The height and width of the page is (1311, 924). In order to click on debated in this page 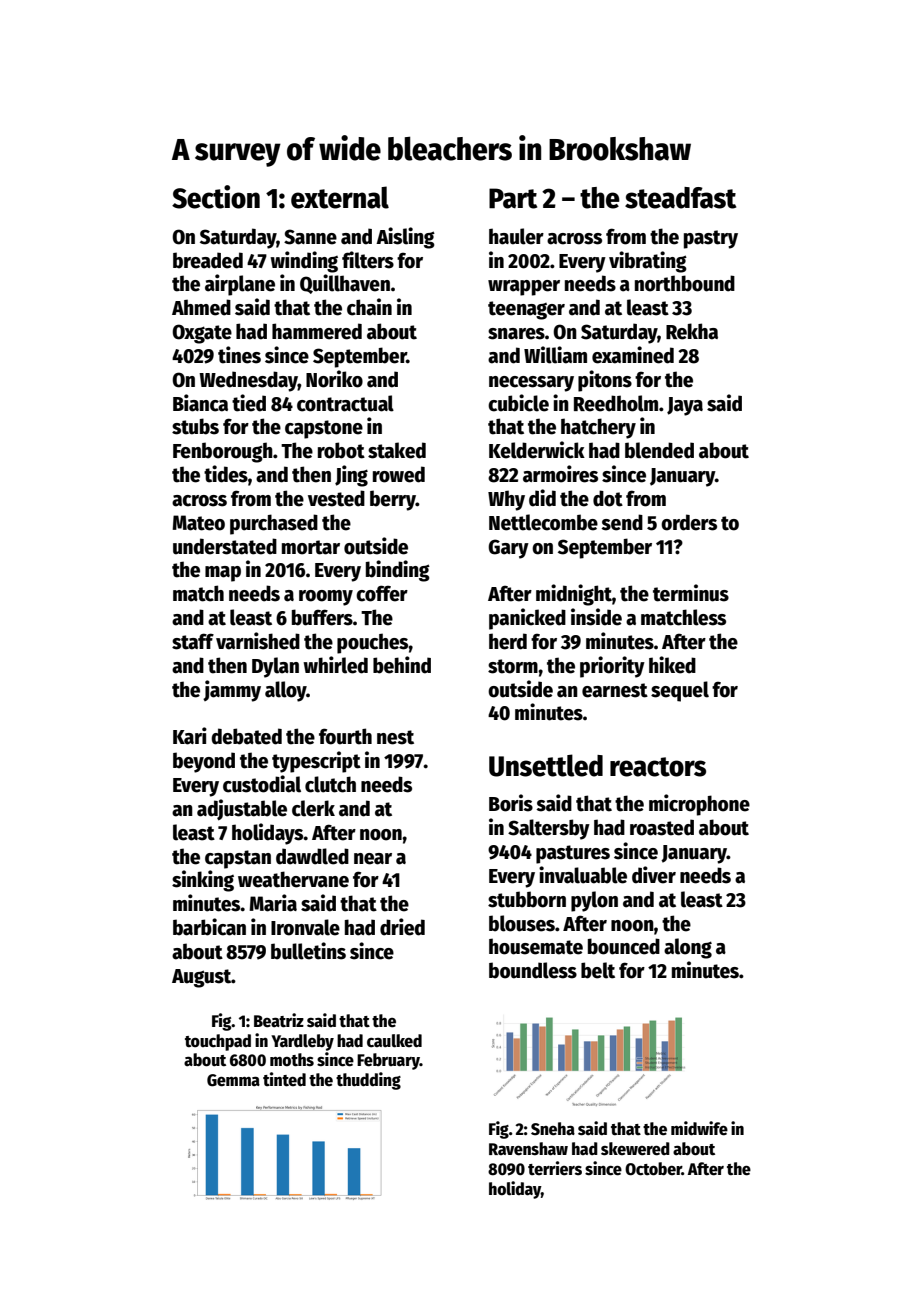, I will do `click(246, 736)`.
